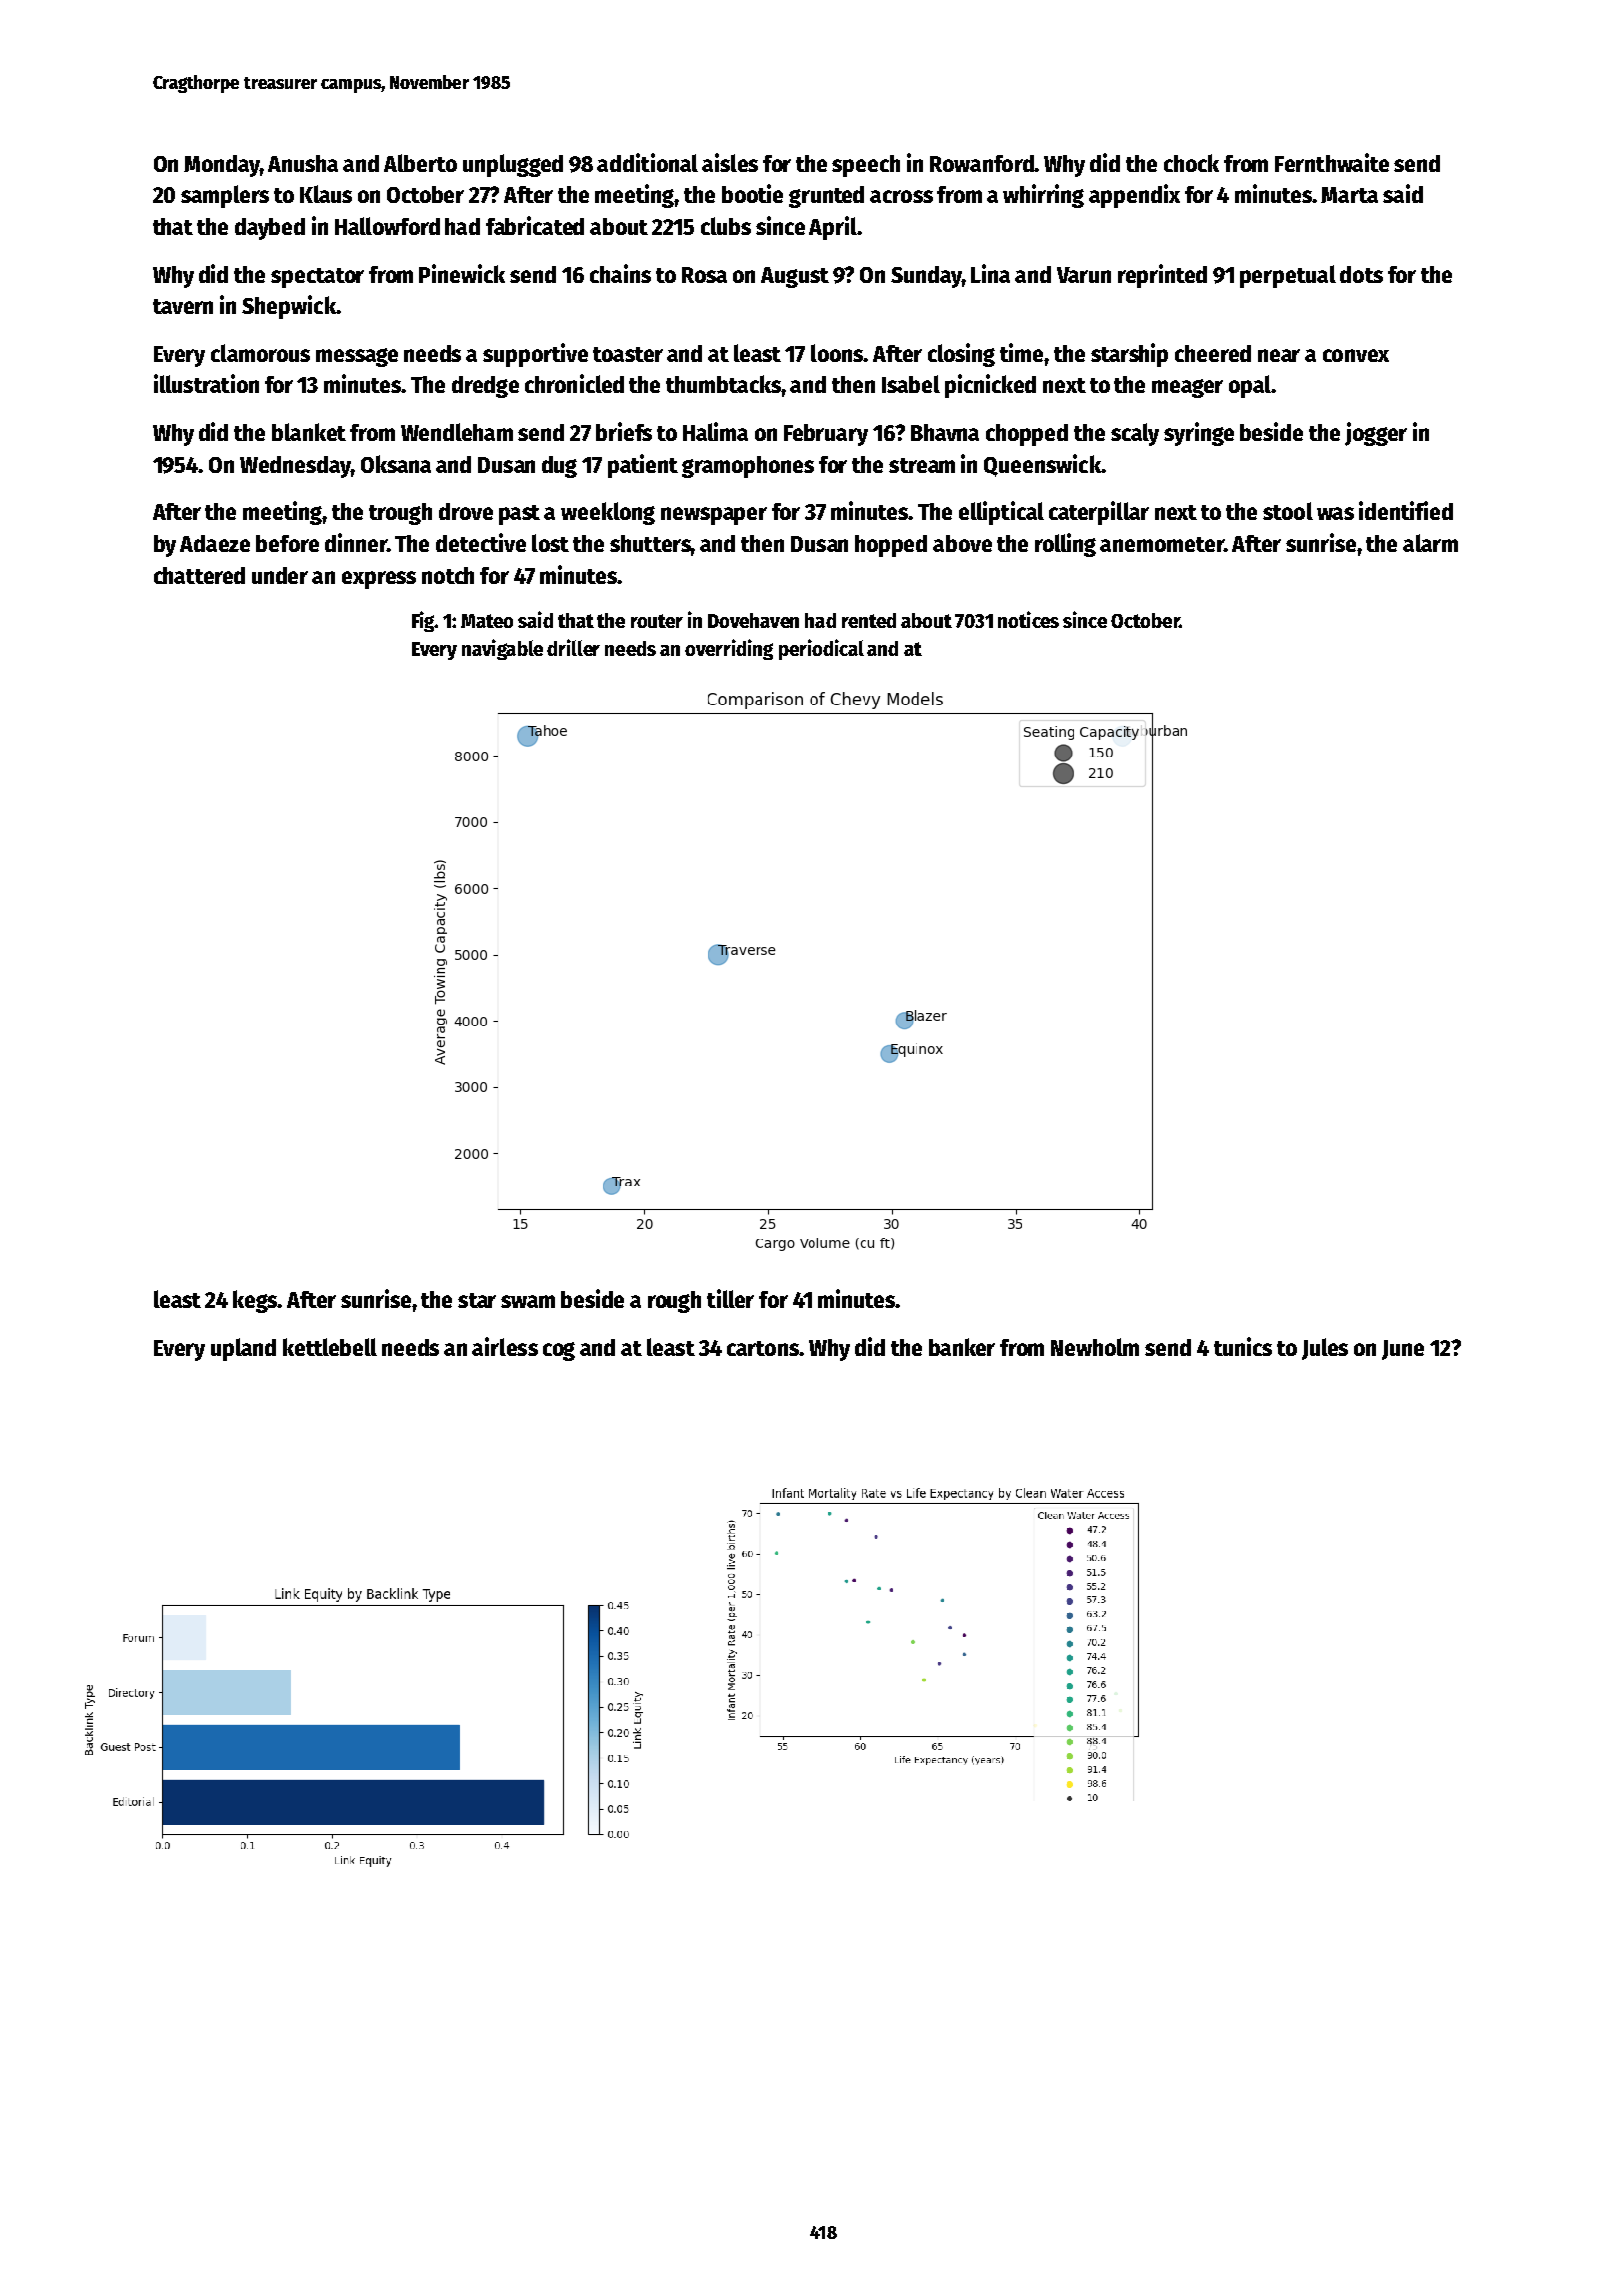 The image size is (1620, 2292). Describe the element at coordinates (255, 1301) in the screenshot. I see `kegs` at that location.
